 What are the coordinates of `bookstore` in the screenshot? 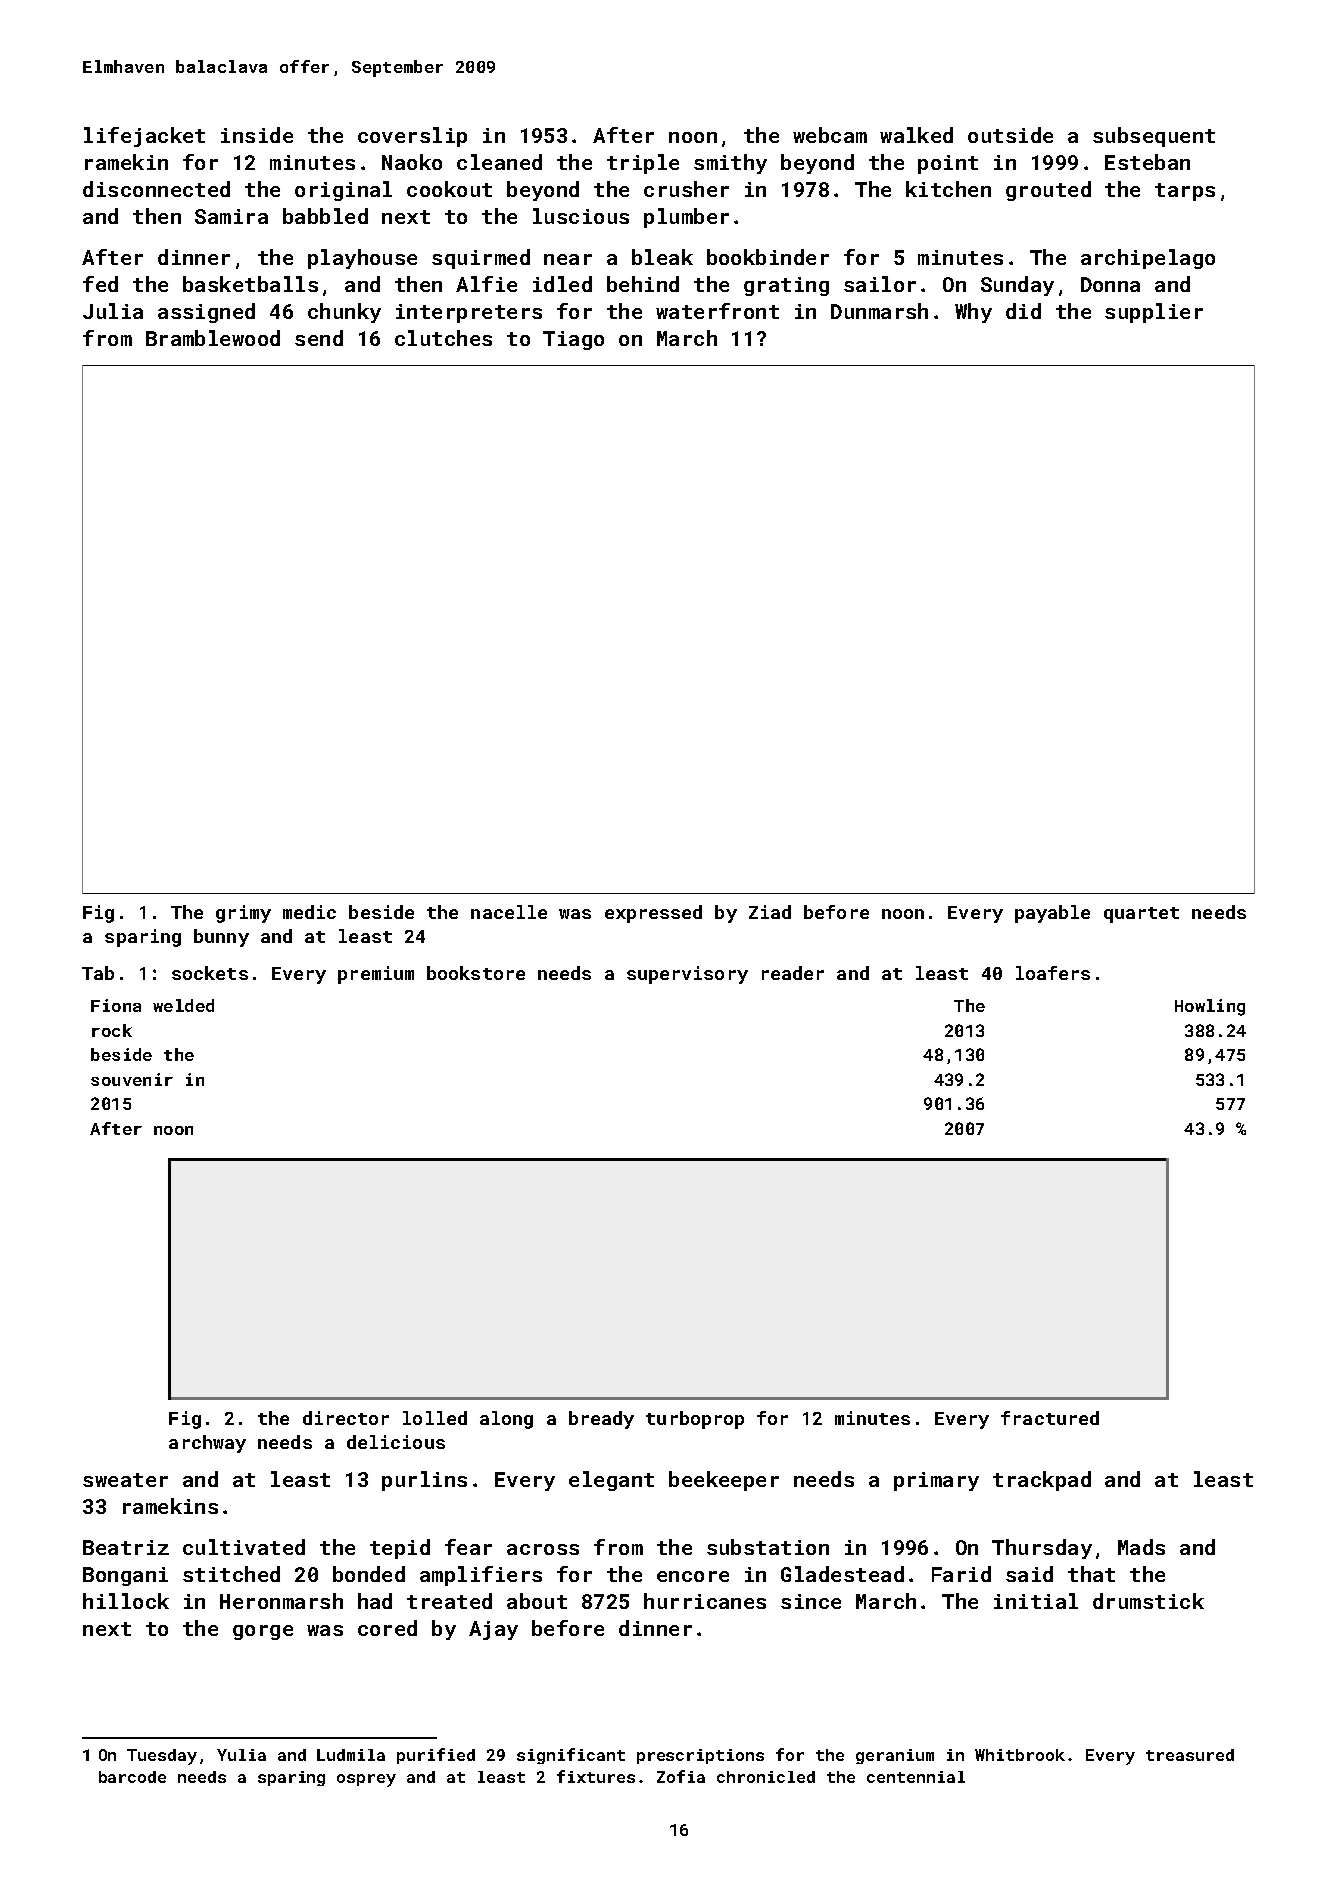 It's located at (476, 973).
